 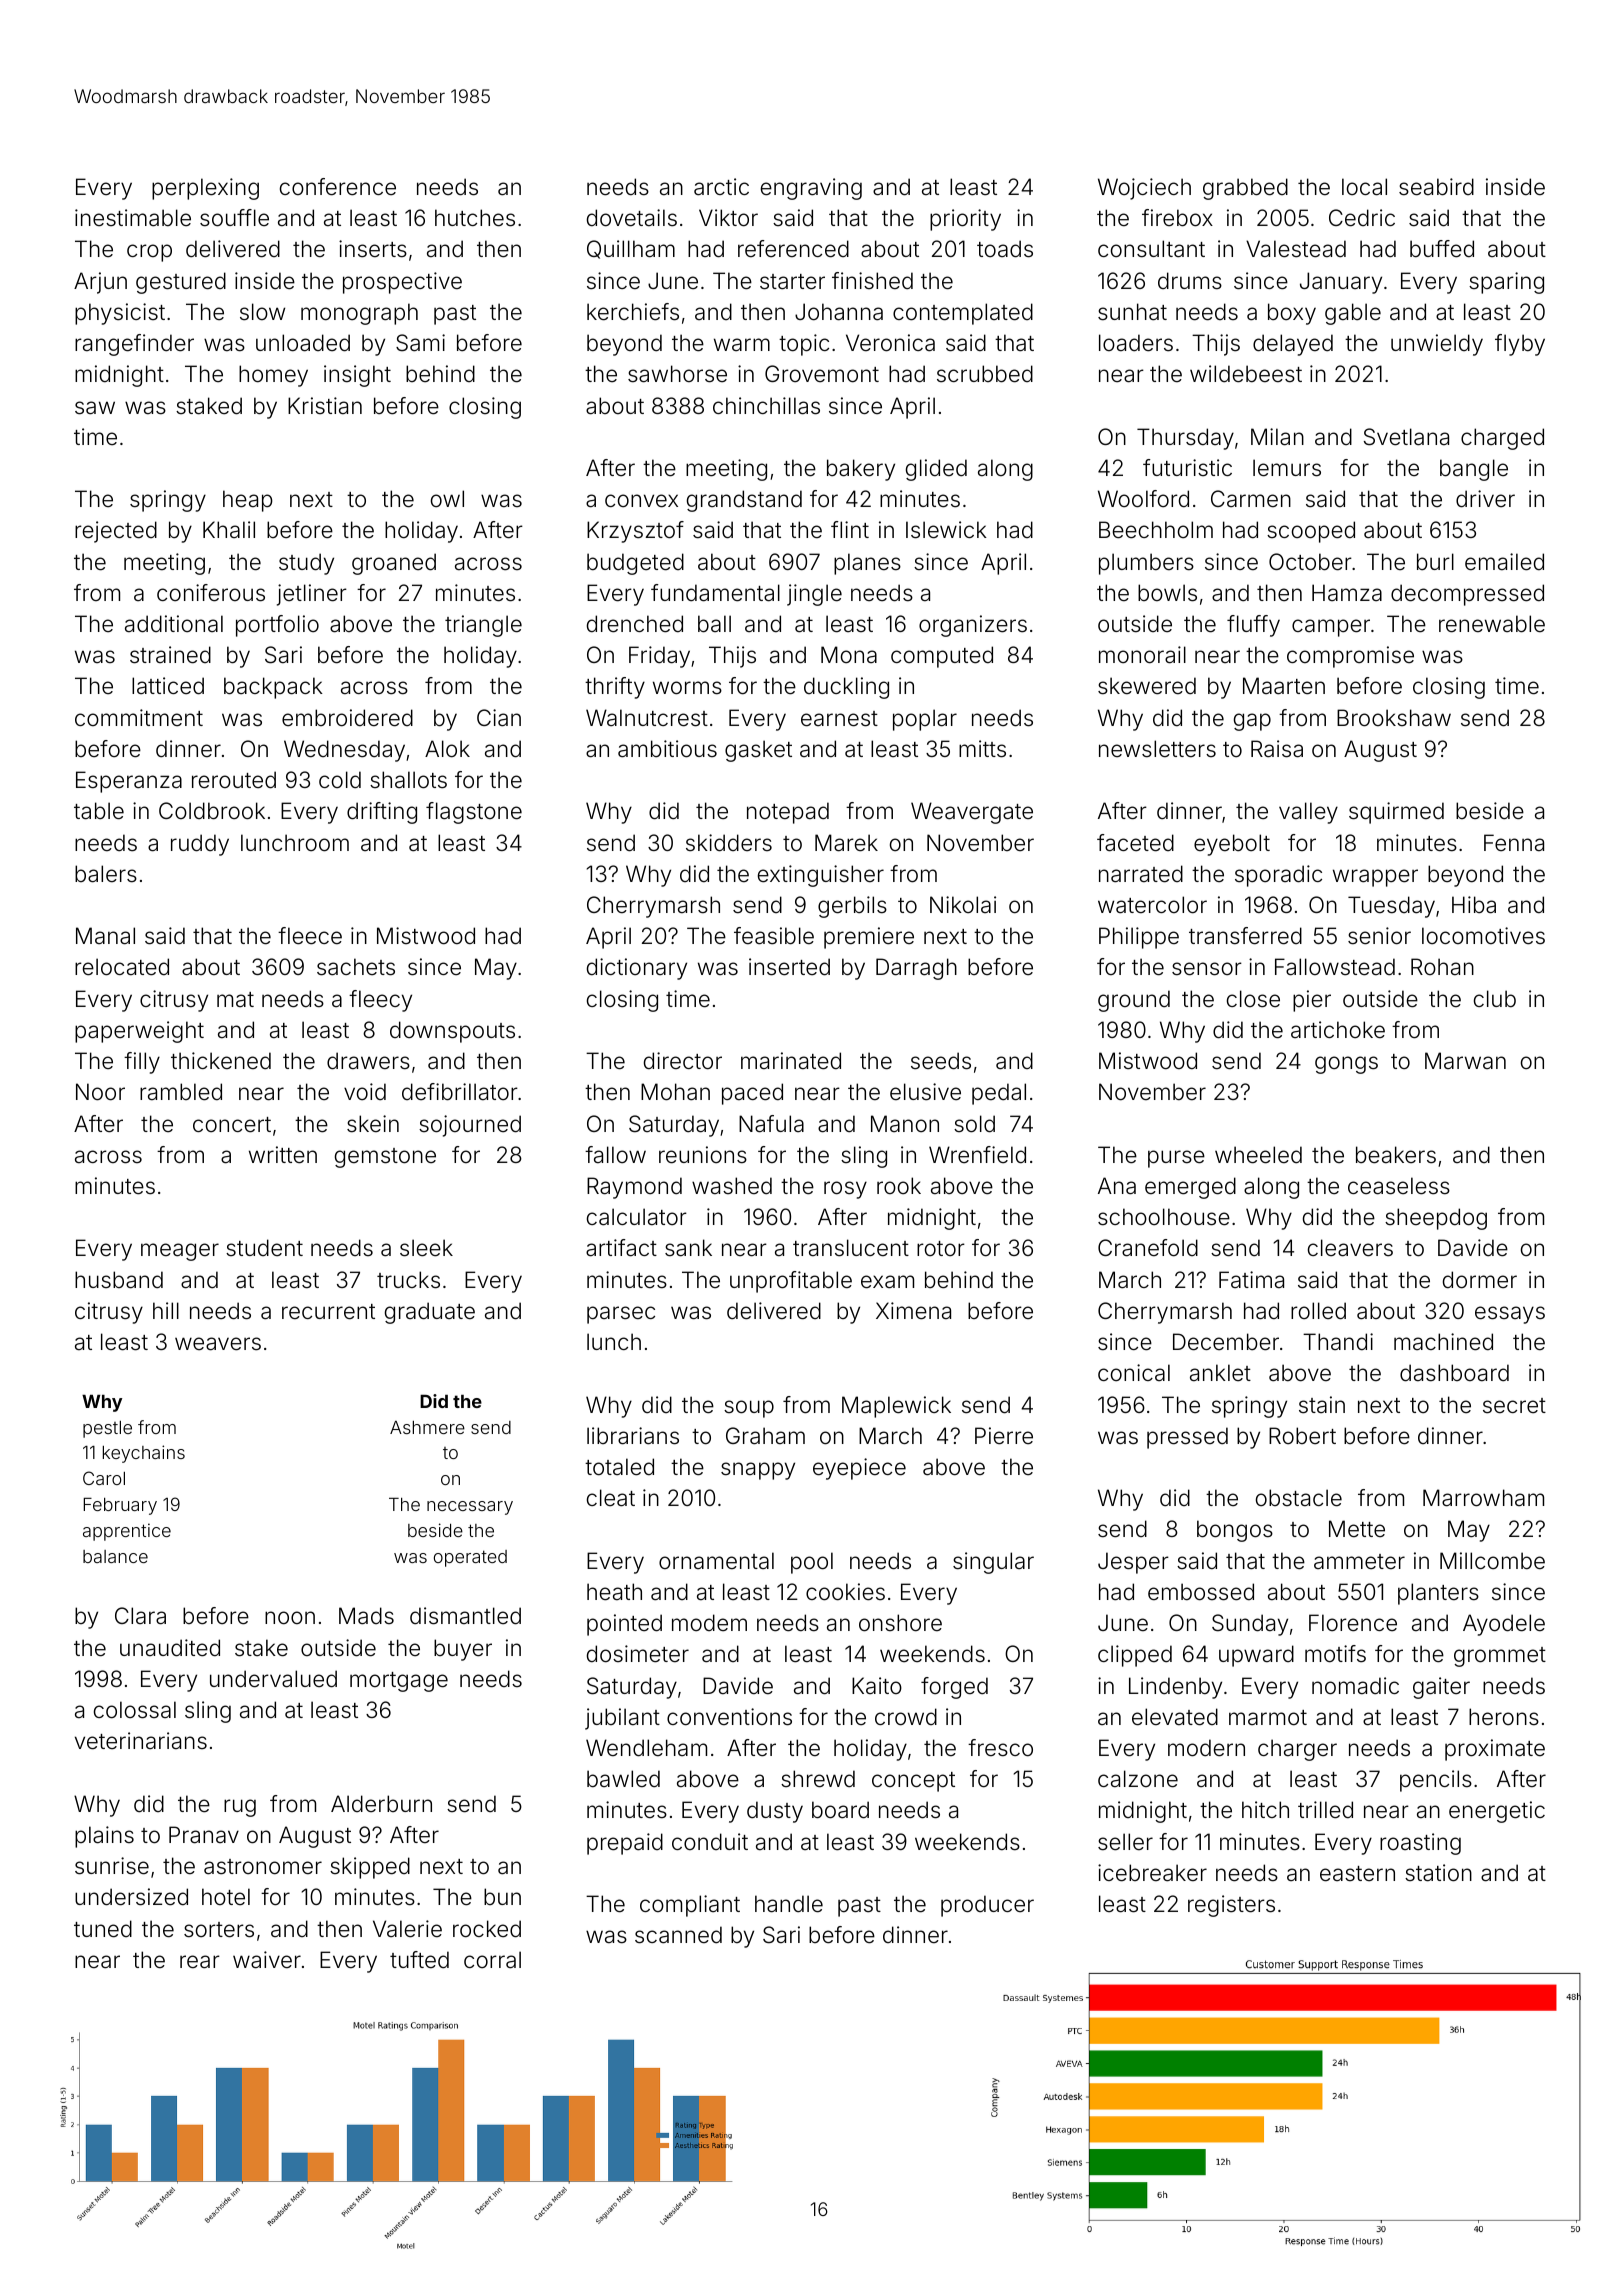 What do you see at coordinates (1350, 1248) in the document?
I see `cleavers` at bounding box center [1350, 1248].
